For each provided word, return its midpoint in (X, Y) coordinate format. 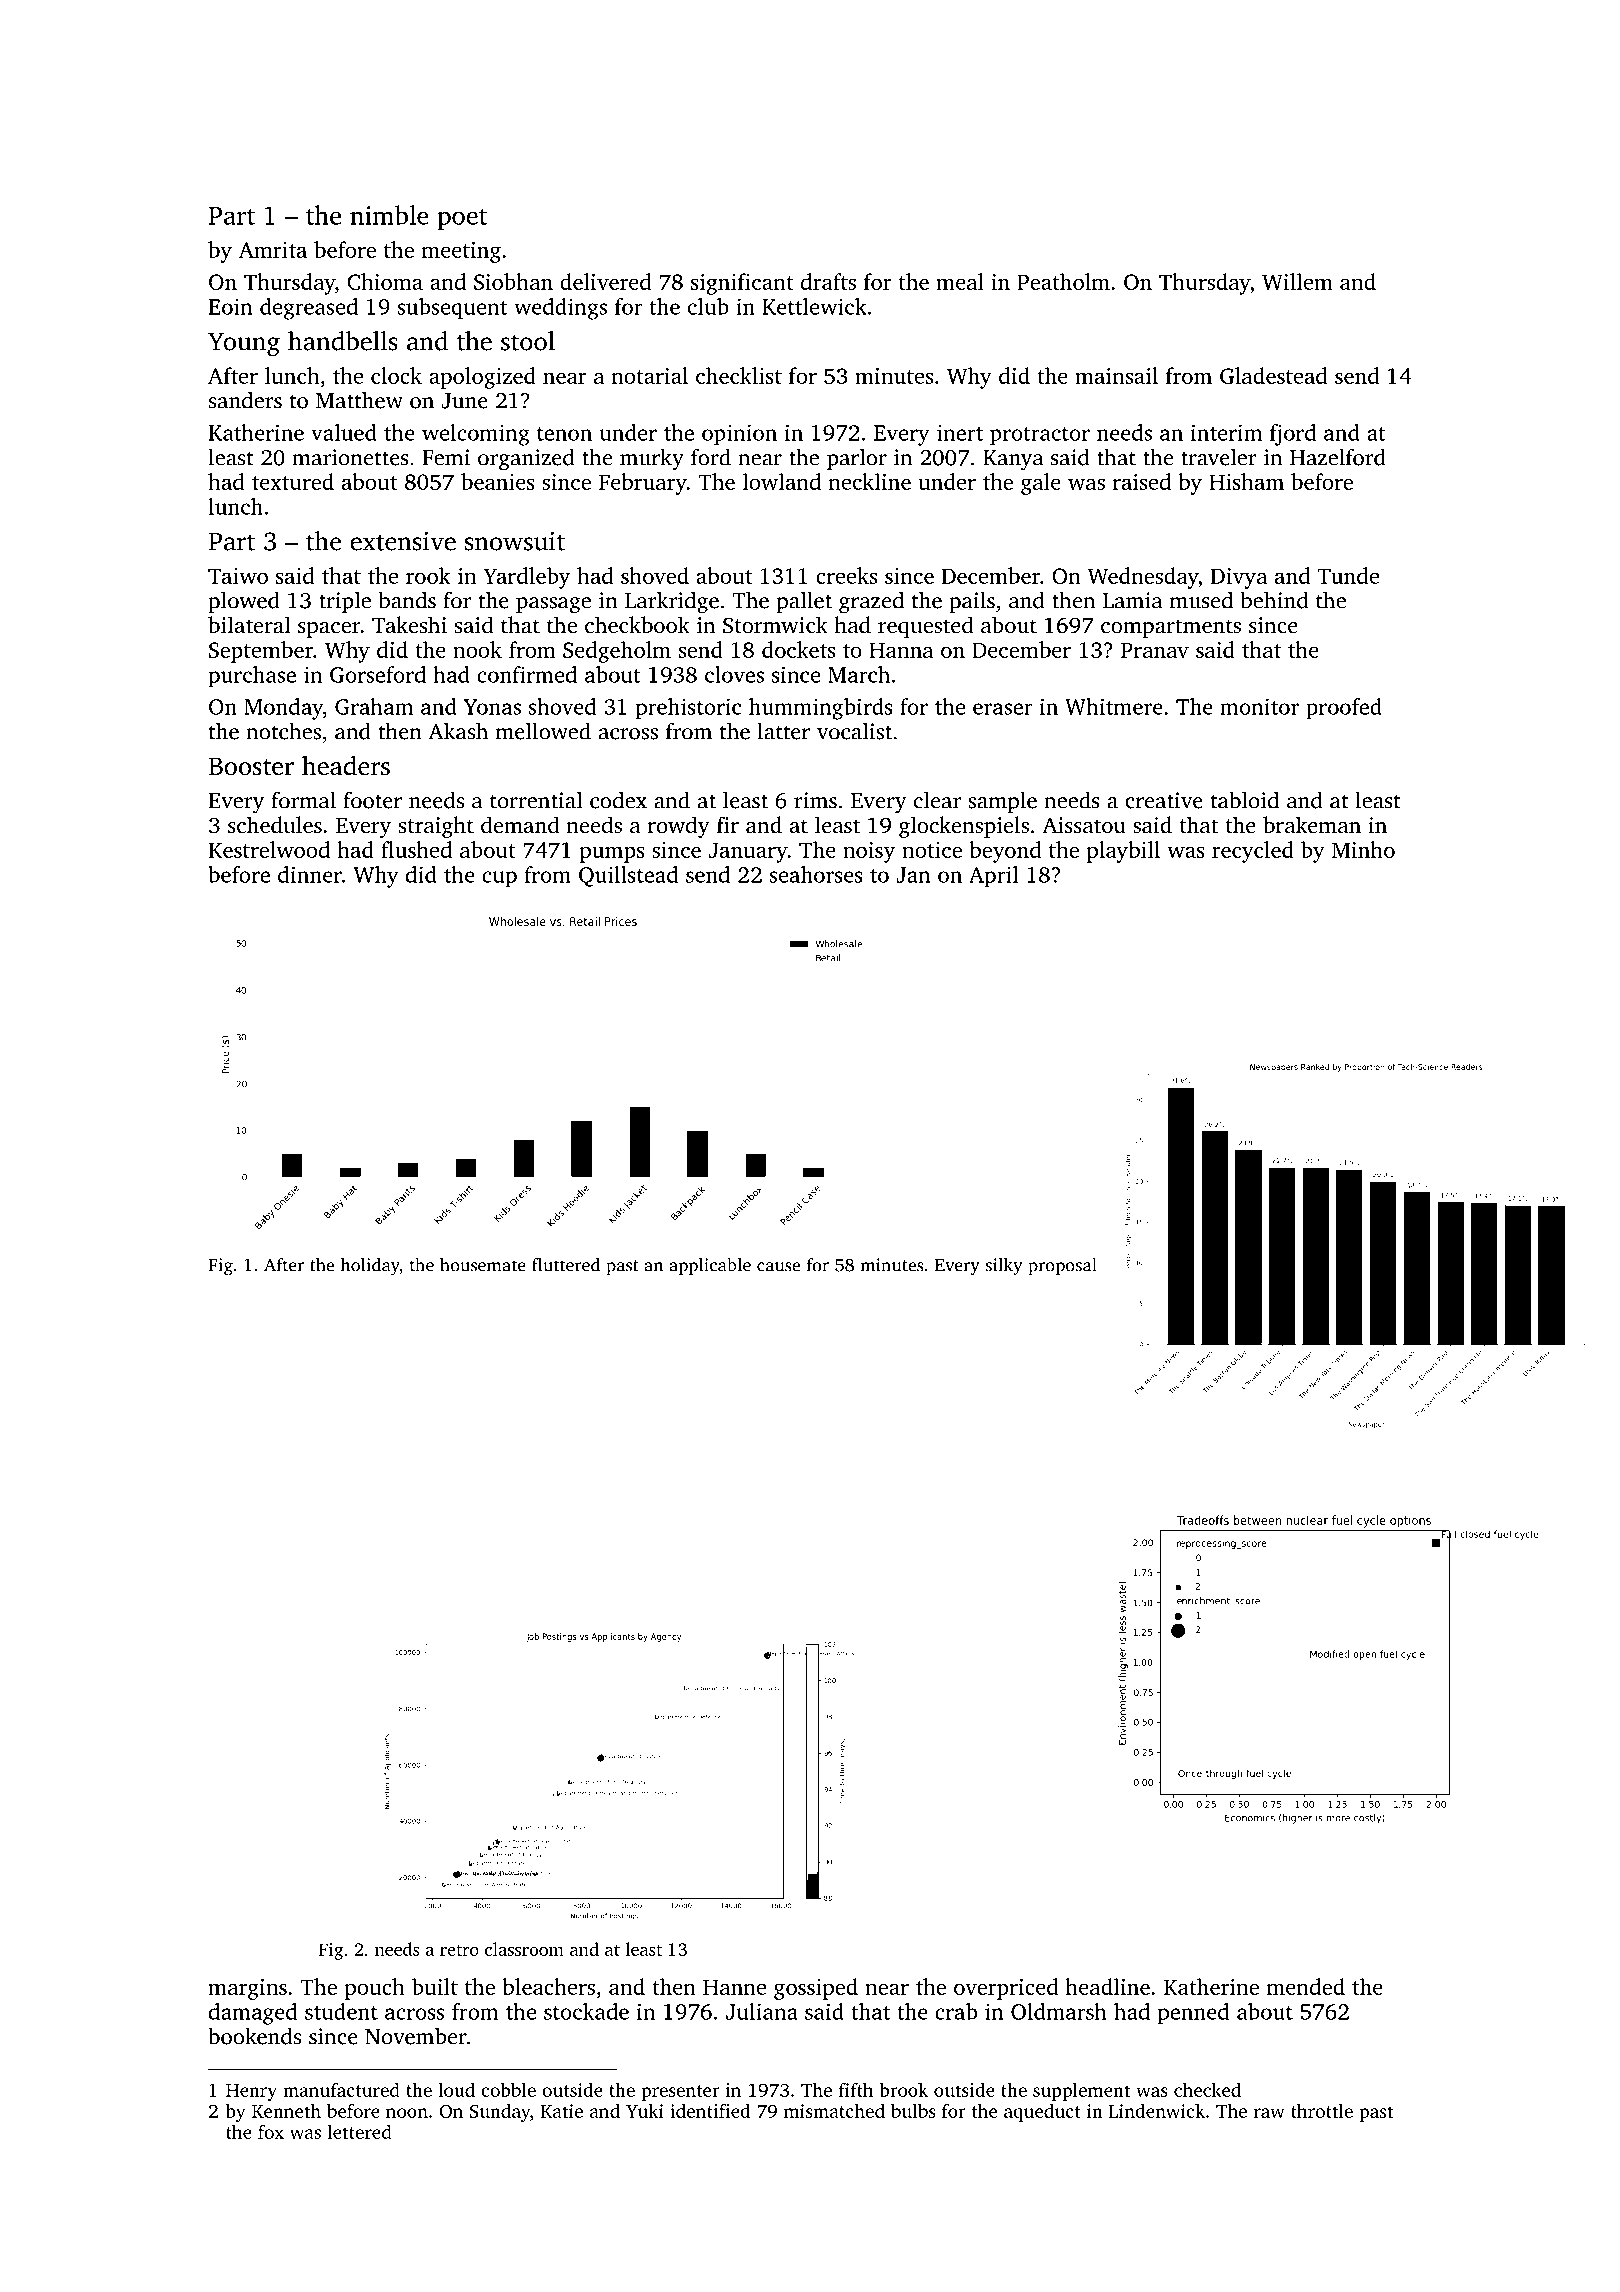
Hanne (734, 1987)
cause (778, 1267)
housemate (483, 1265)
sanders (245, 400)
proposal (1062, 1266)
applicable (710, 1266)
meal (960, 281)
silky (1004, 1267)
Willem (1297, 281)
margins (247, 1989)
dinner (310, 874)
